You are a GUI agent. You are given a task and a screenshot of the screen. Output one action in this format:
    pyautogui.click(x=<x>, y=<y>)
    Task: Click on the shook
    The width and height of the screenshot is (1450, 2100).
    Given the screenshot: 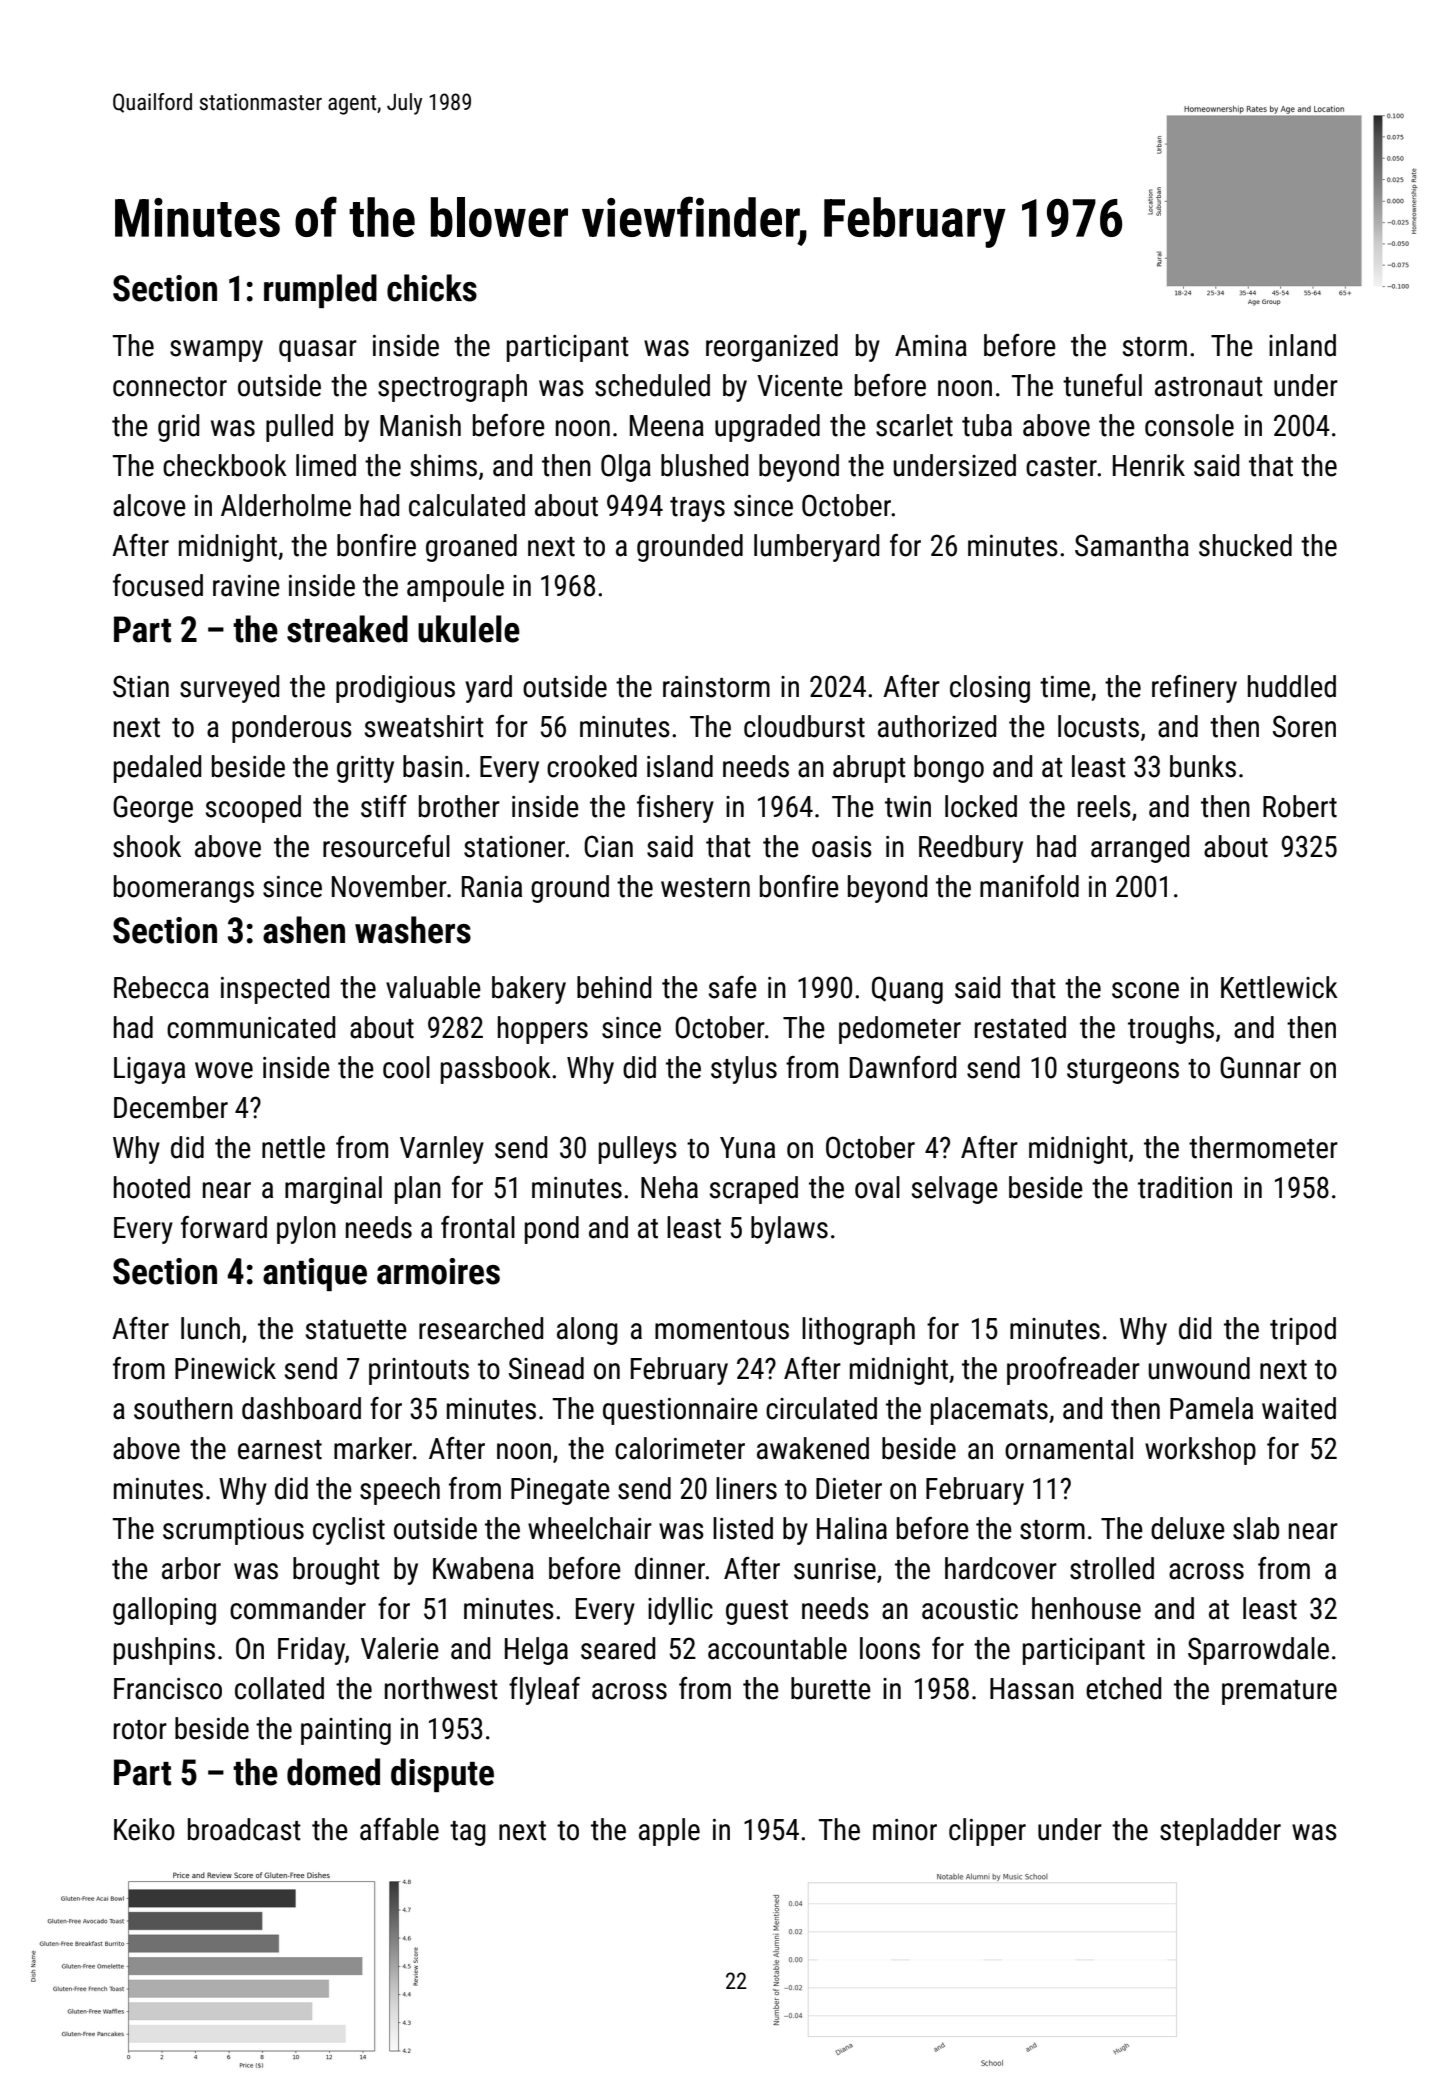 What is the action you would take?
    pyautogui.click(x=147, y=846)
